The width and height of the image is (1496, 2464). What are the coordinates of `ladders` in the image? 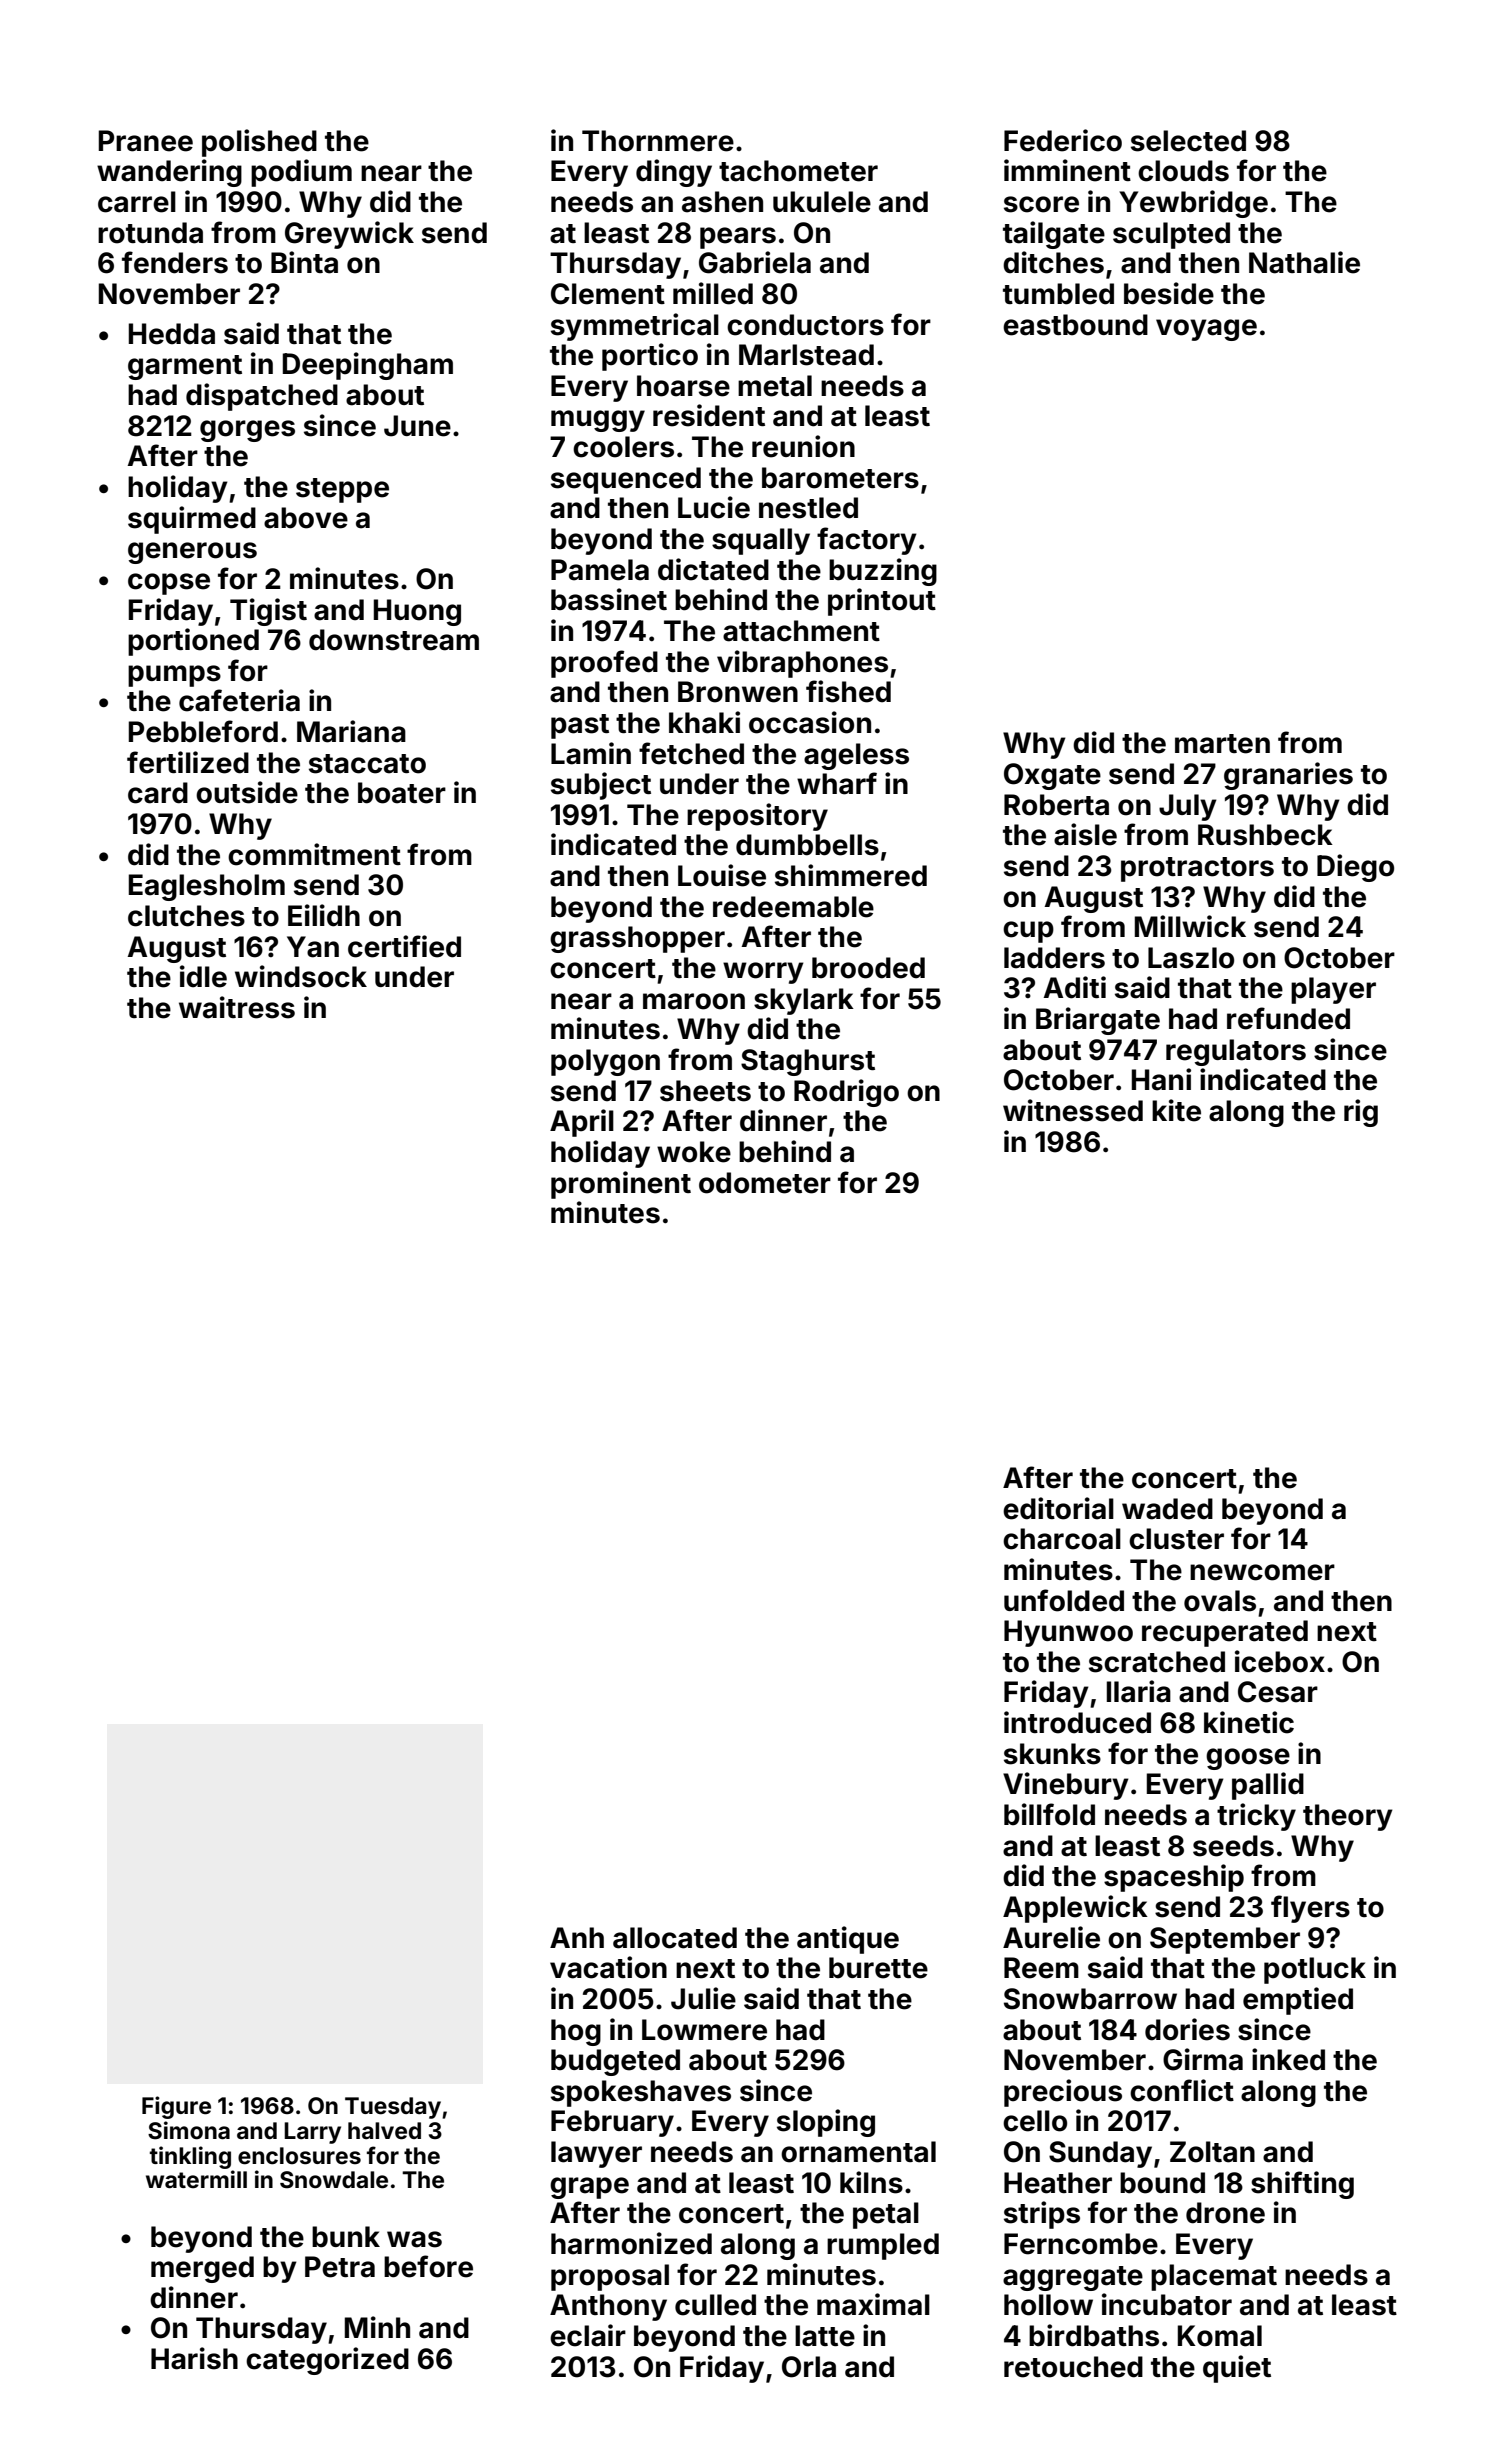 It's located at (1054, 958).
